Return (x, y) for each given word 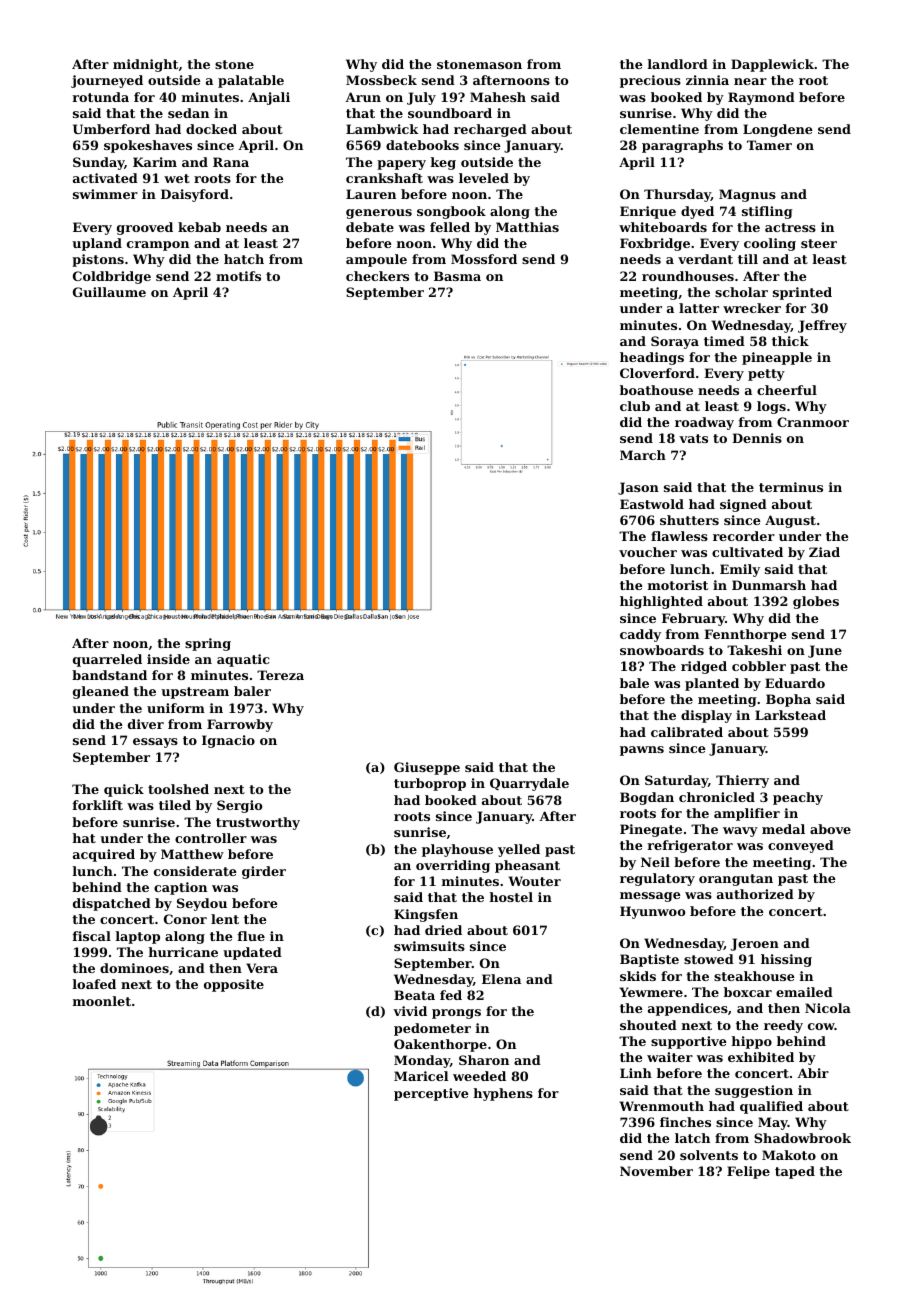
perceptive (431, 1094)
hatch (244, 259)
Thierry (742, 781)
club (635, 406)
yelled (519, 850)
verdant (705, 259)
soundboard (450, 113)
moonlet (102, 1001)
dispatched (112, 904)
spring (208, 644)
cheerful (787, 390)
